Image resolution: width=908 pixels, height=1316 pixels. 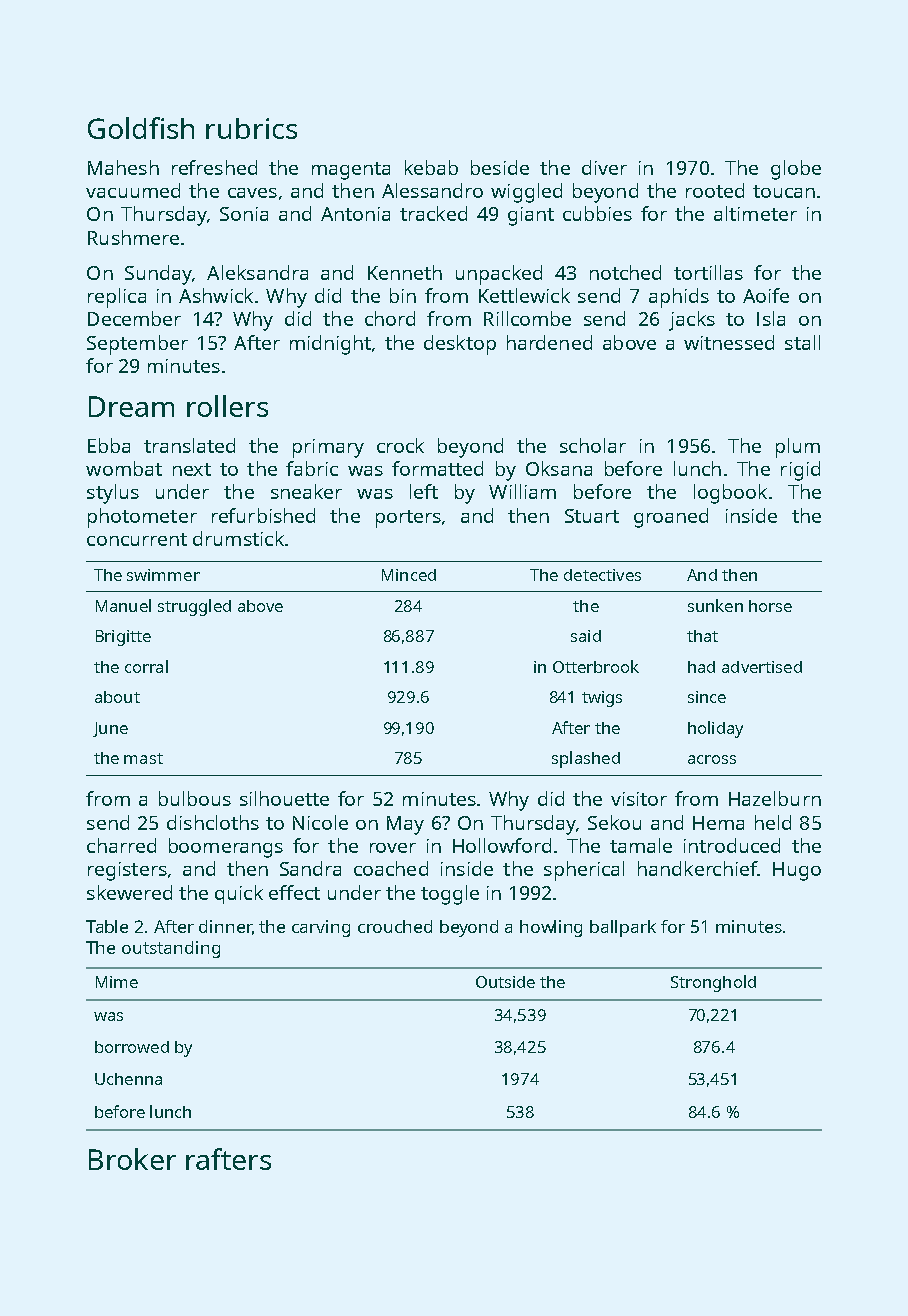 What do you see at coordinates (713, 983) in the screenshot?
I see `Stronghold` at bounding box center [713, 983].
